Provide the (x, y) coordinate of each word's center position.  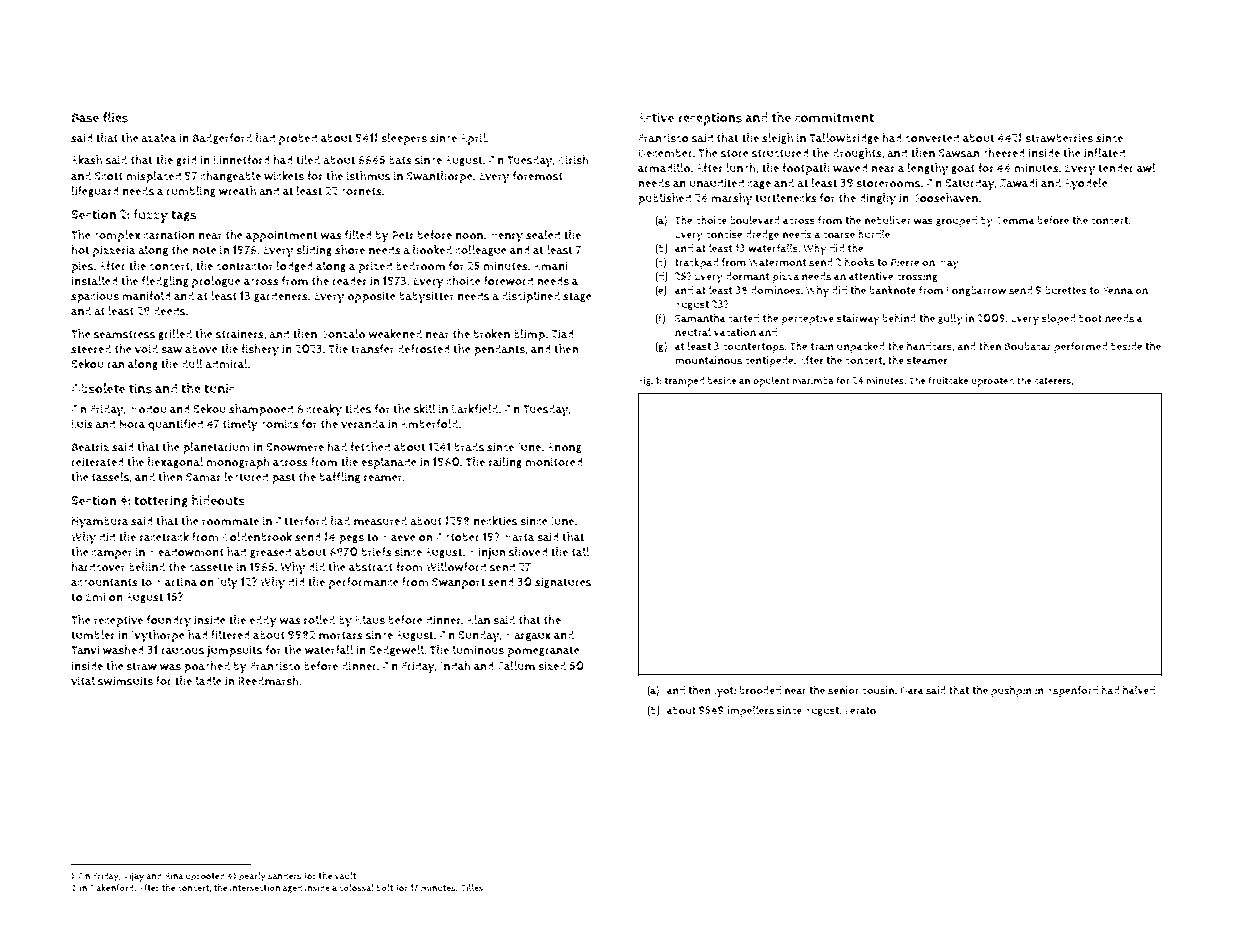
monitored (554, 462)
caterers (1053, 381)
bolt (384, 887)
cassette (211, 567)
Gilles (471, 888)
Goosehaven (945, 198)
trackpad (696, 263)
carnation (169, 235)
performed (1080, 347)
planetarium (216, 448)
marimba (813, 381)
